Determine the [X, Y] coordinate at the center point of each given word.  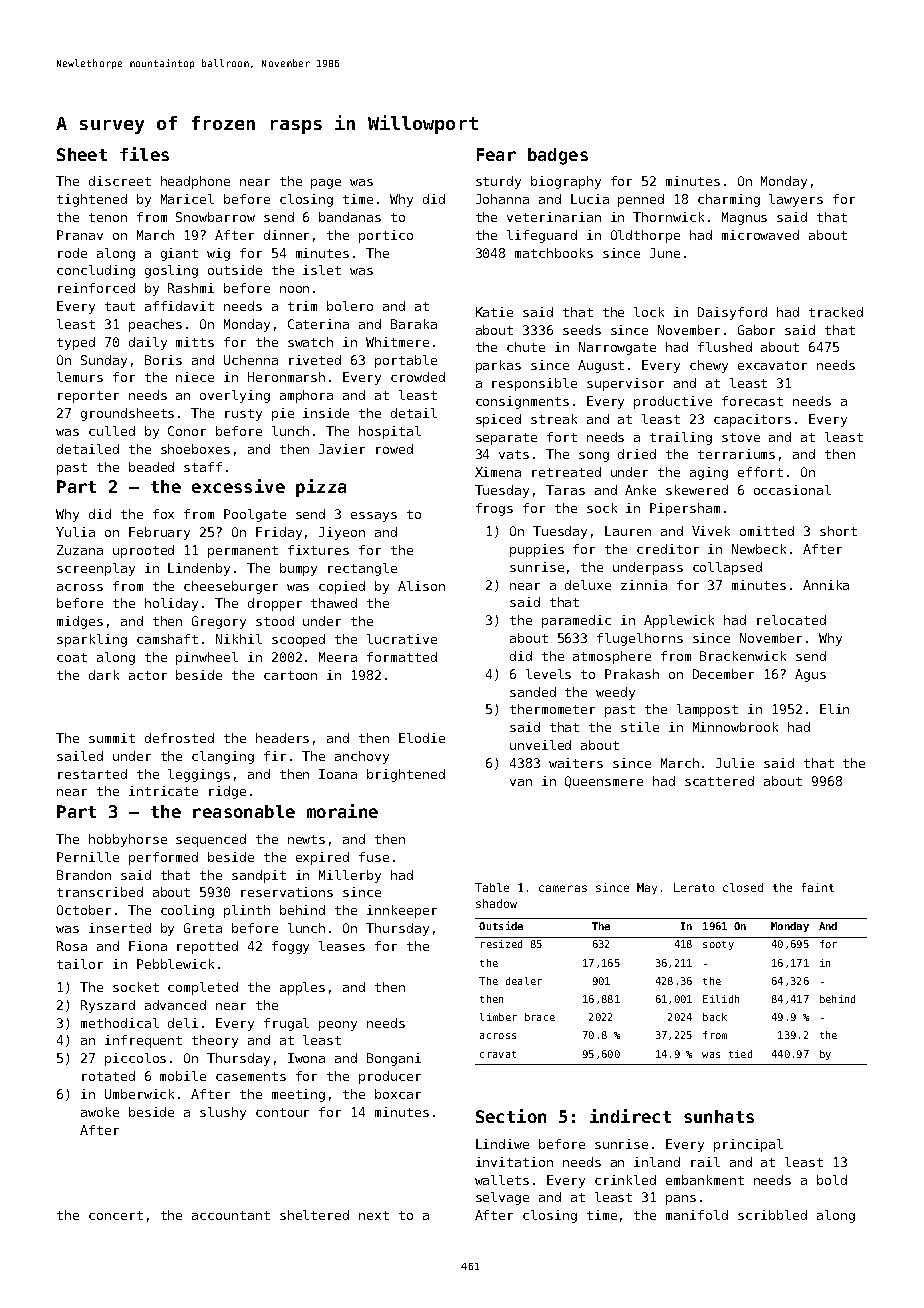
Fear [496, 154]
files [144, 154]
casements [251, 1076]
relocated [791, 620]
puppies [537, 550]
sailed [80, 756]
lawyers [796, 200]
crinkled [625, 1180]
